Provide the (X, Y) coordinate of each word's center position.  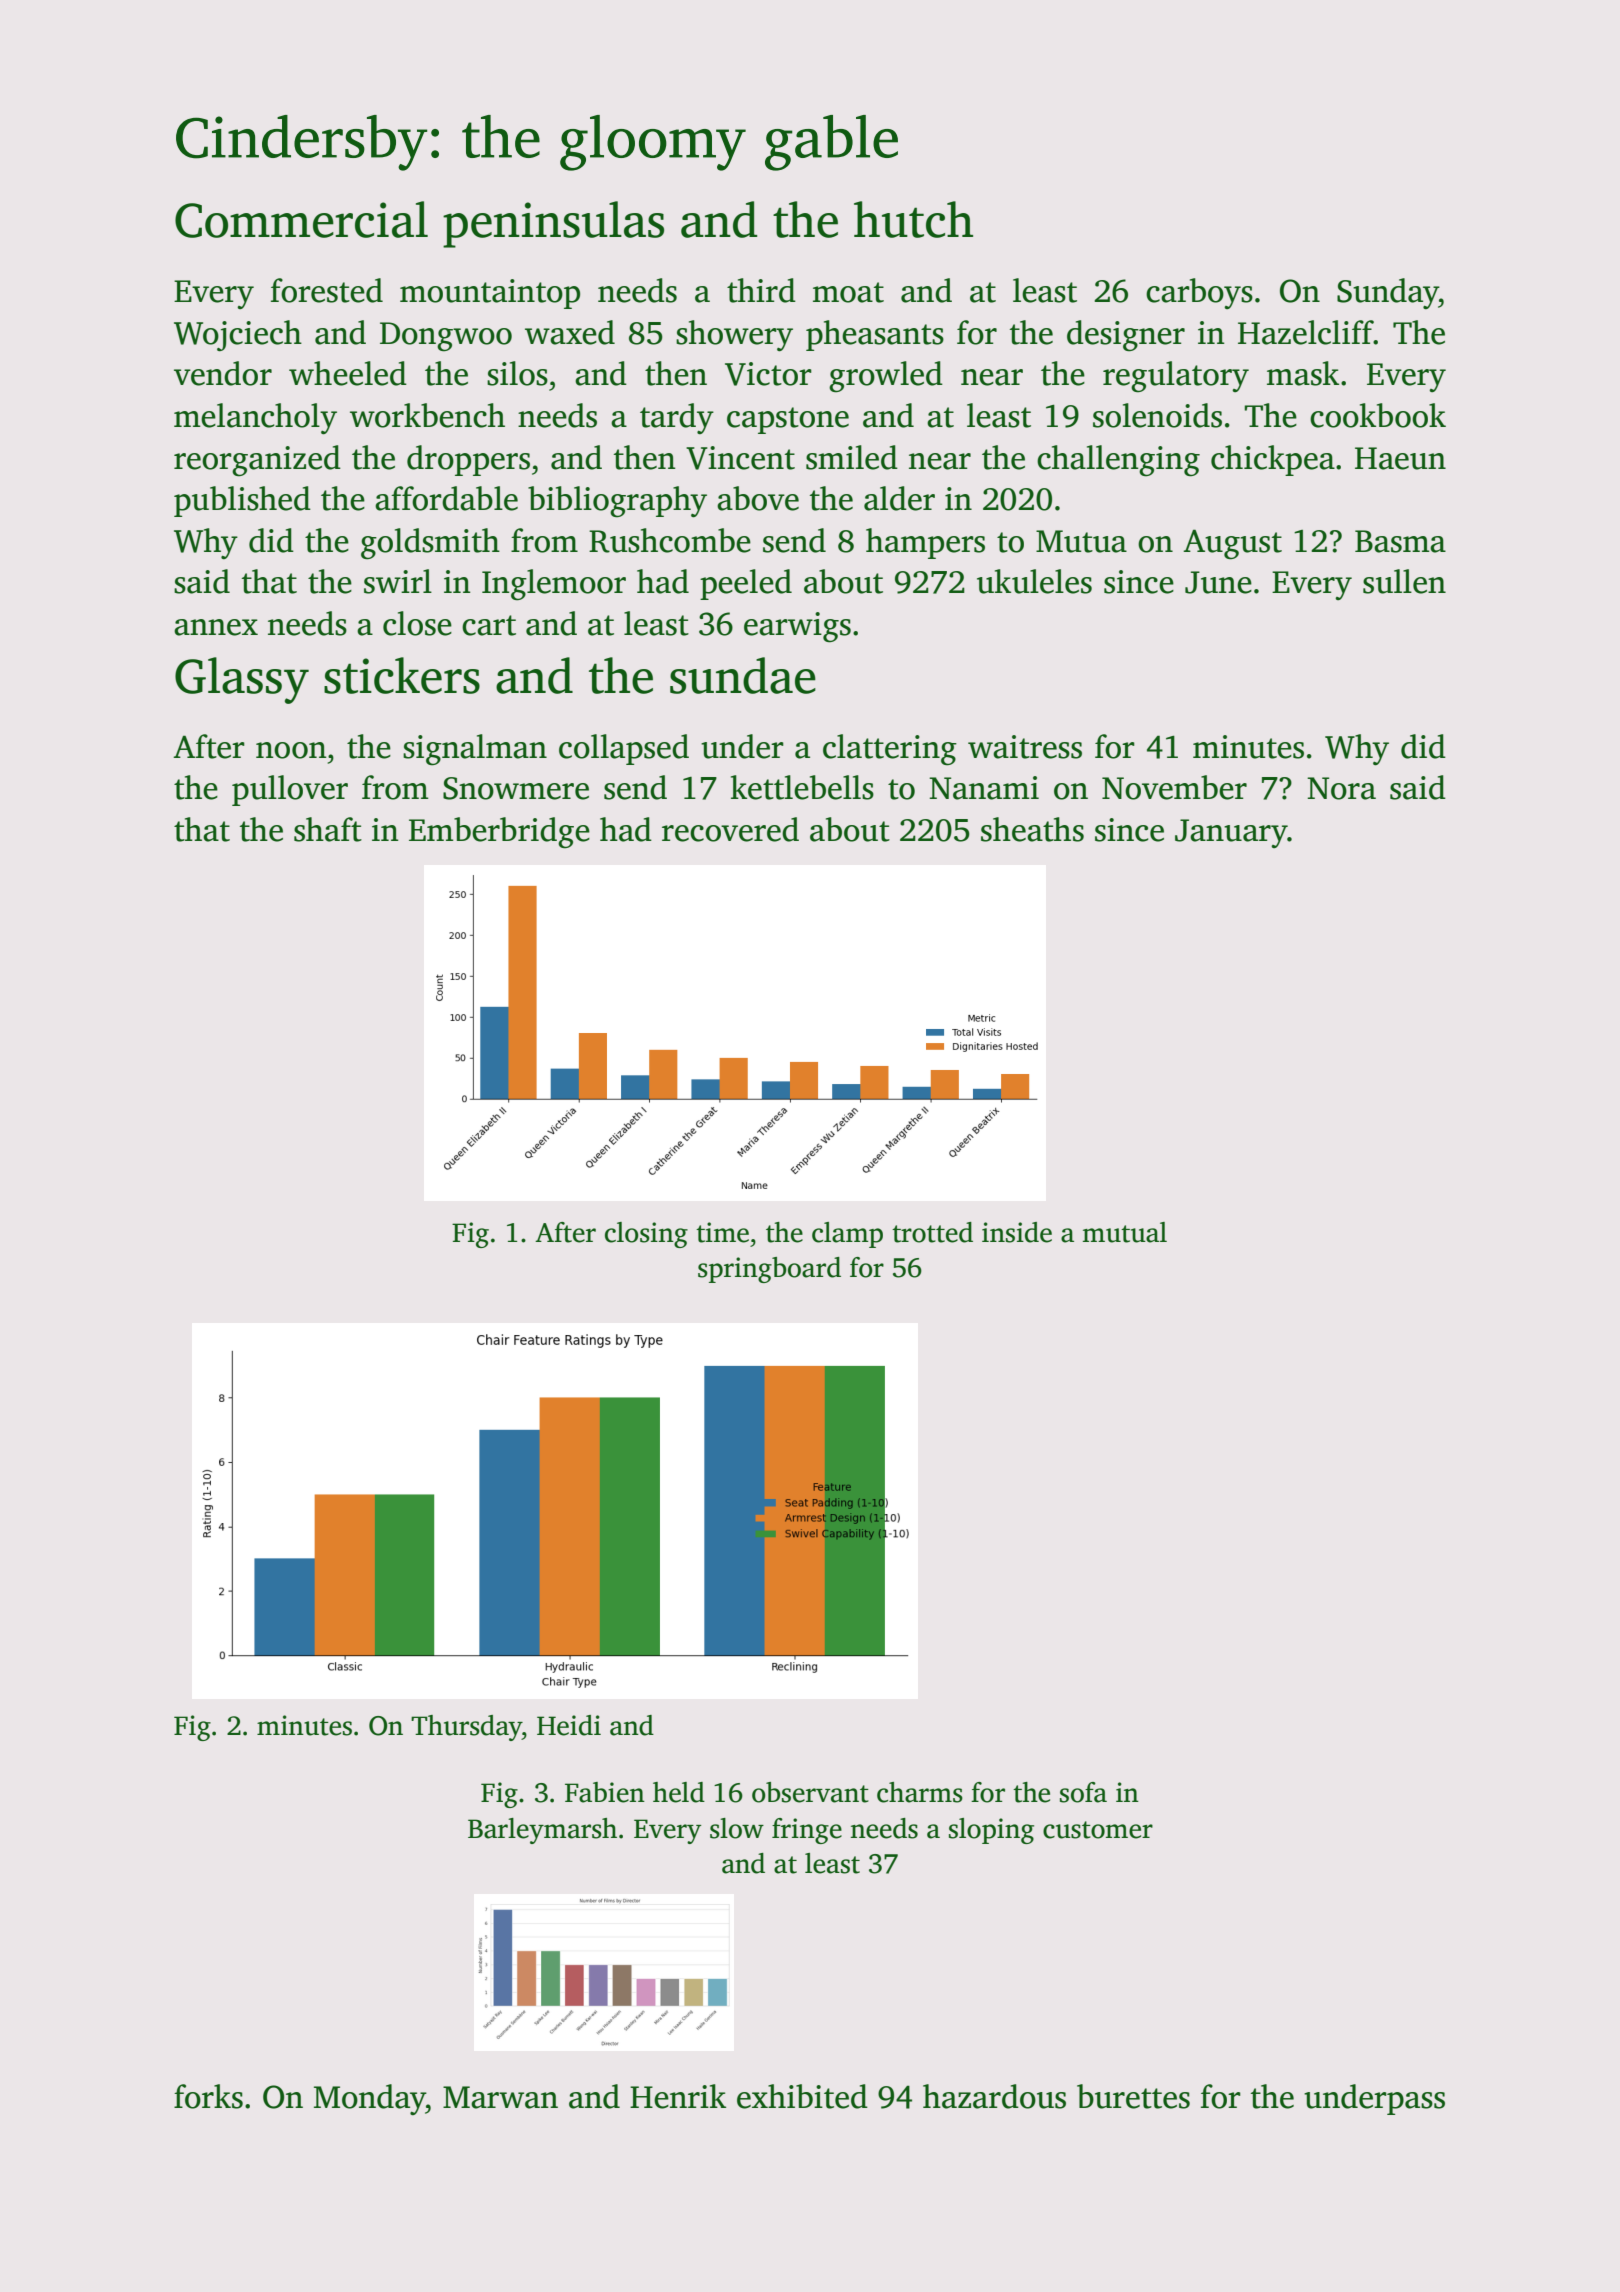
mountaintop (490, 294)
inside (1017, 1232)
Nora (1341, 788)
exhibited (802, 2096)
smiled (852, 457)
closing (646, 1235)
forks (208, 2096)
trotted (932, 1232)
